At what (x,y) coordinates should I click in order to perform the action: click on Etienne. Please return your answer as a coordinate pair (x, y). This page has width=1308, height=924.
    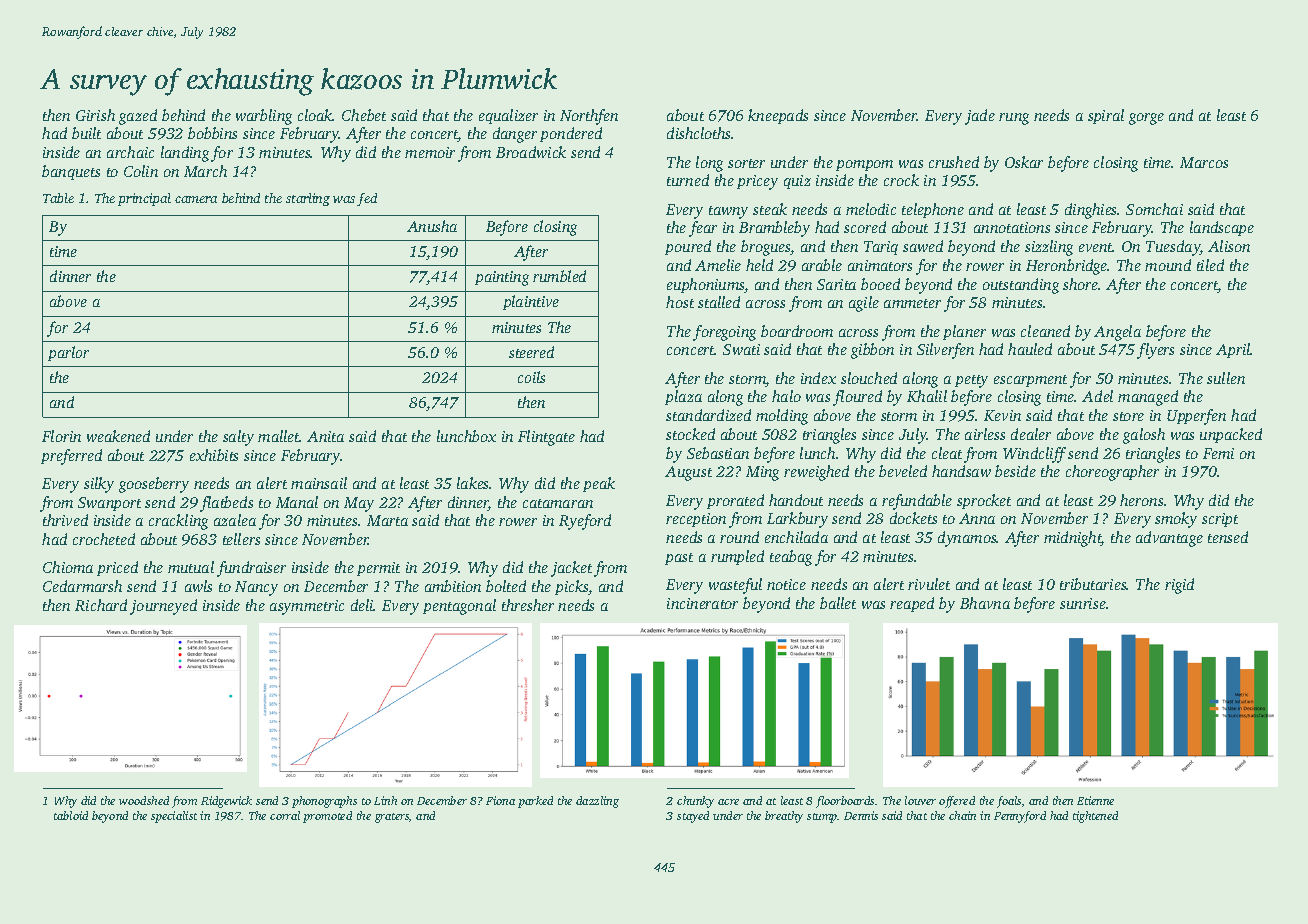
    Looking at the image, I should click on (1095, 800).
